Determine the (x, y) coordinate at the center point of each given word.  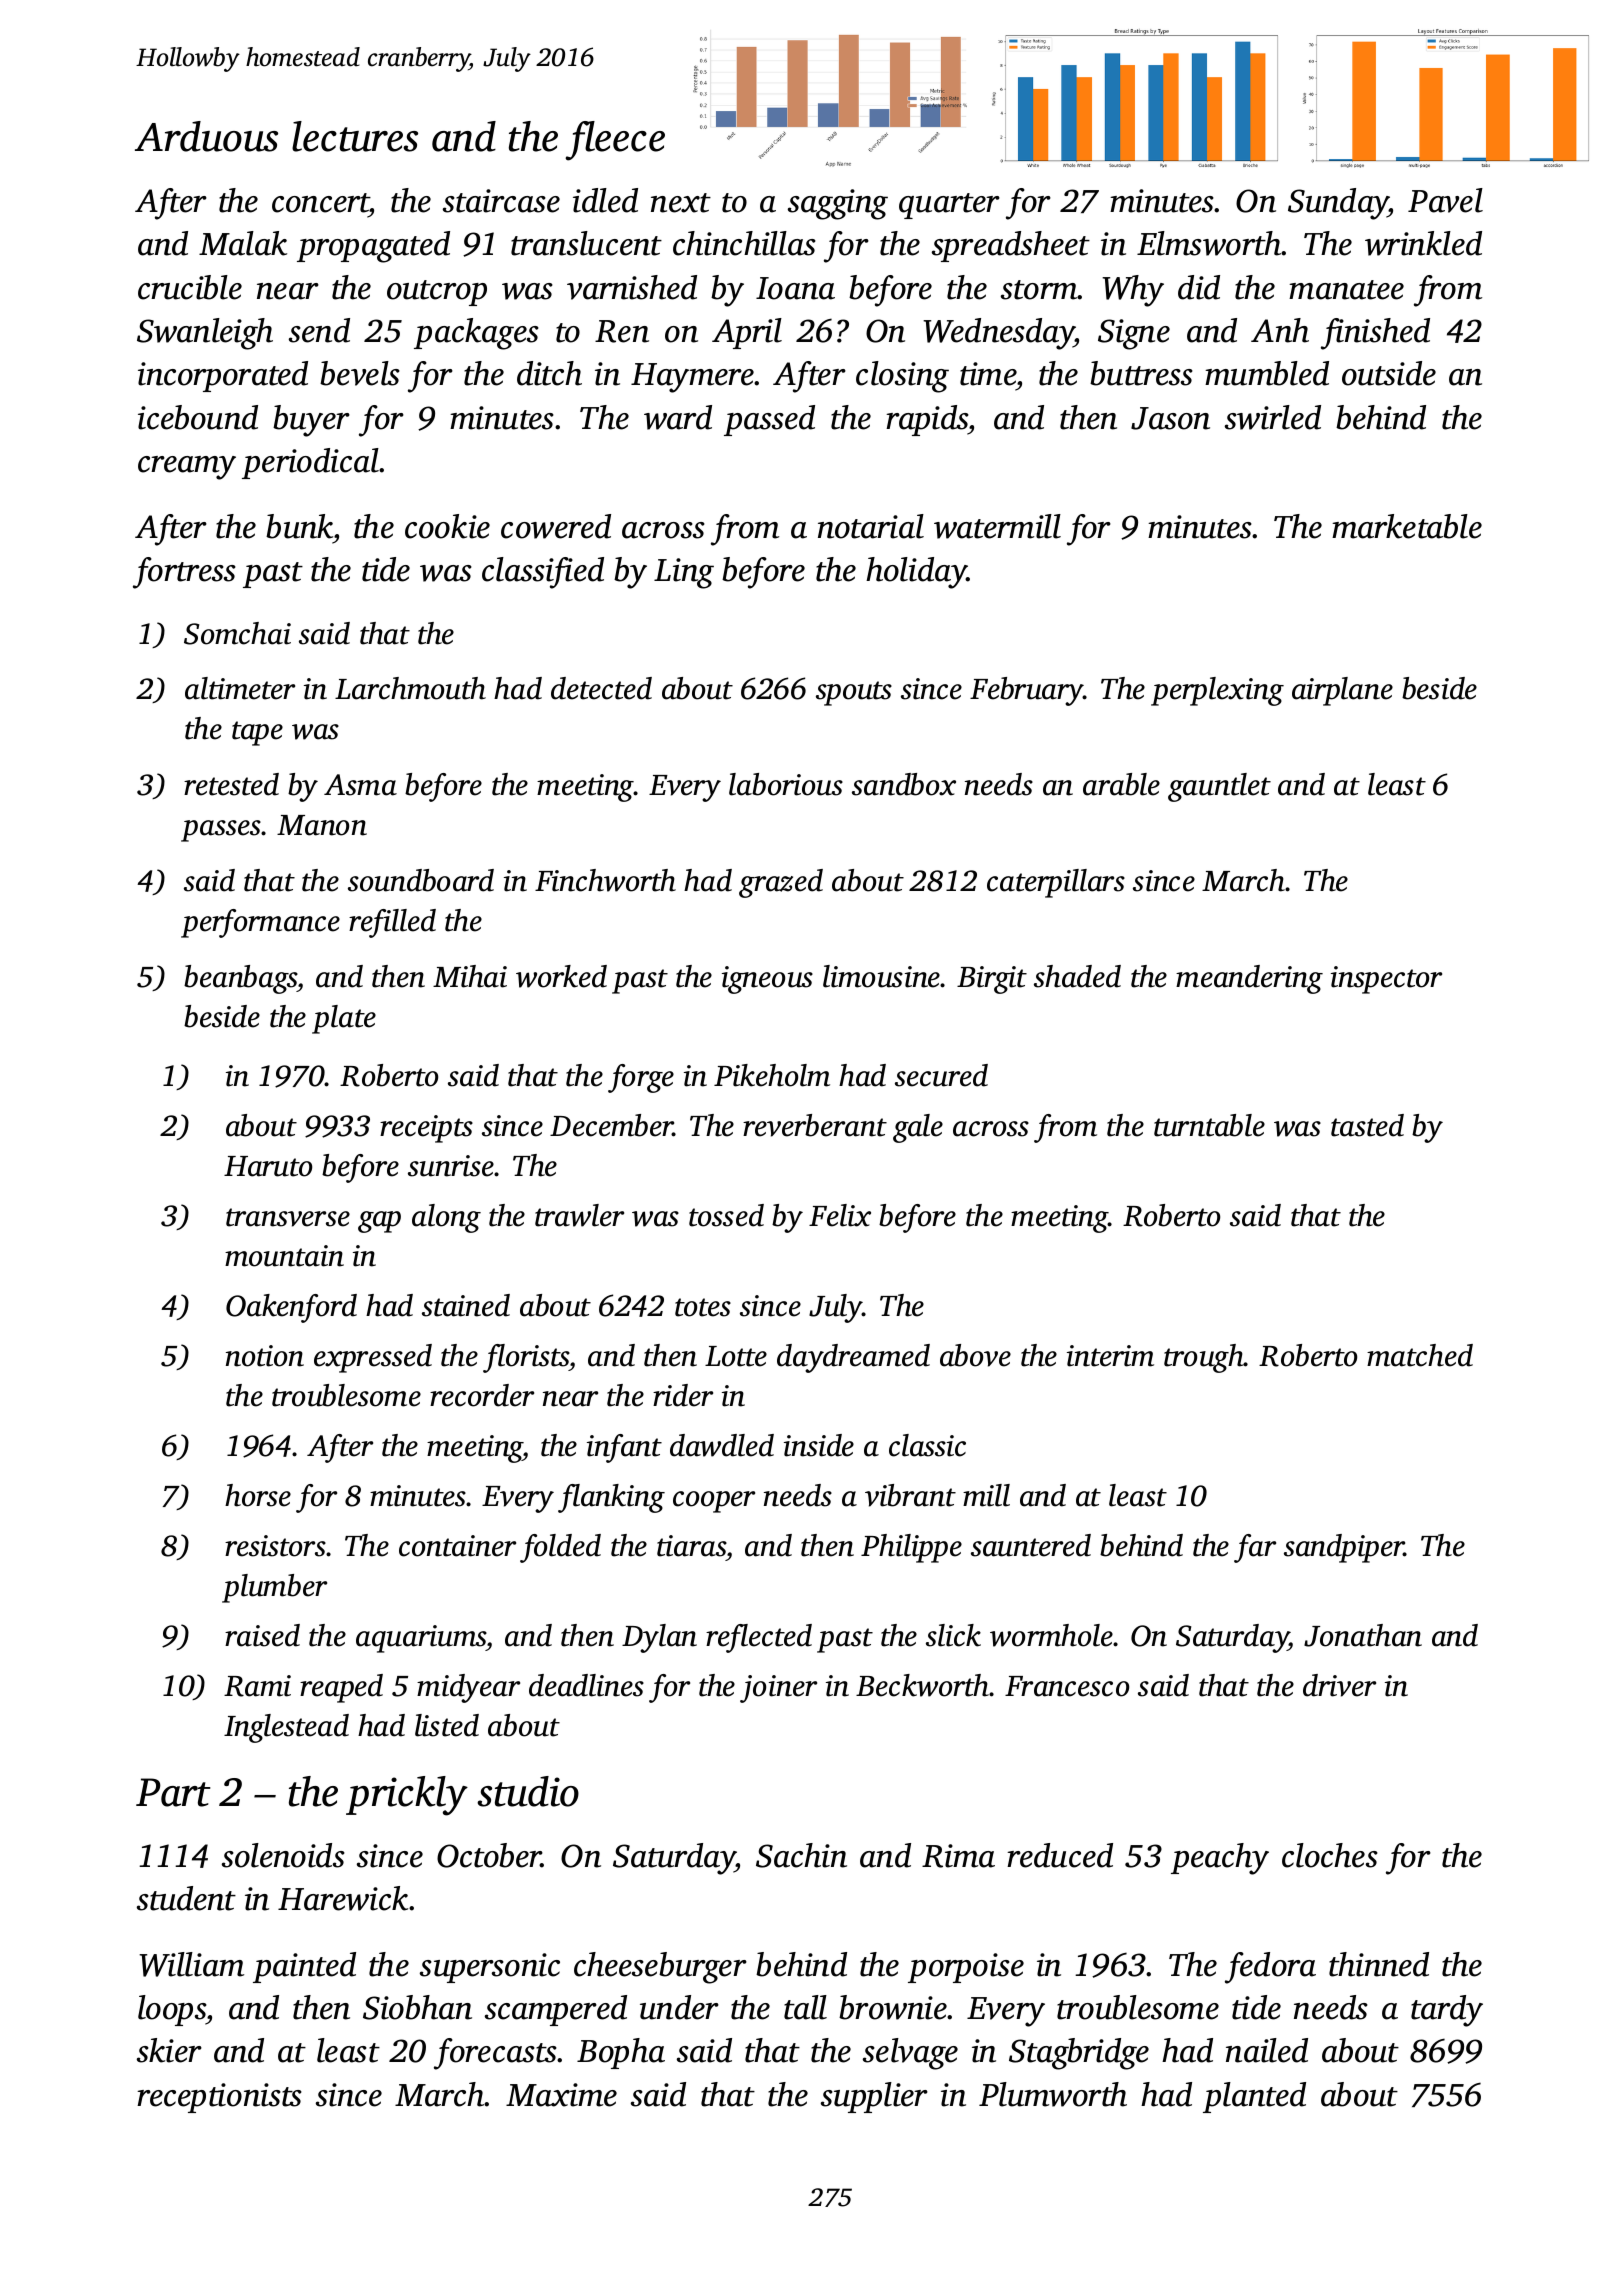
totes (703, 1307)
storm (1039, 290)
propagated (373, 247)
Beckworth (923, 1685)
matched (1420, 1355)
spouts (854, 693)
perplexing (1217, 691)
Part (173, 1792)
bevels (360, 373)
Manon (322, 825)
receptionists (219, 2098)
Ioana (795, 288)
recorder (482, 1395)
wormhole (1051, 1635)
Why (1133, 291)
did (1199, 287)
